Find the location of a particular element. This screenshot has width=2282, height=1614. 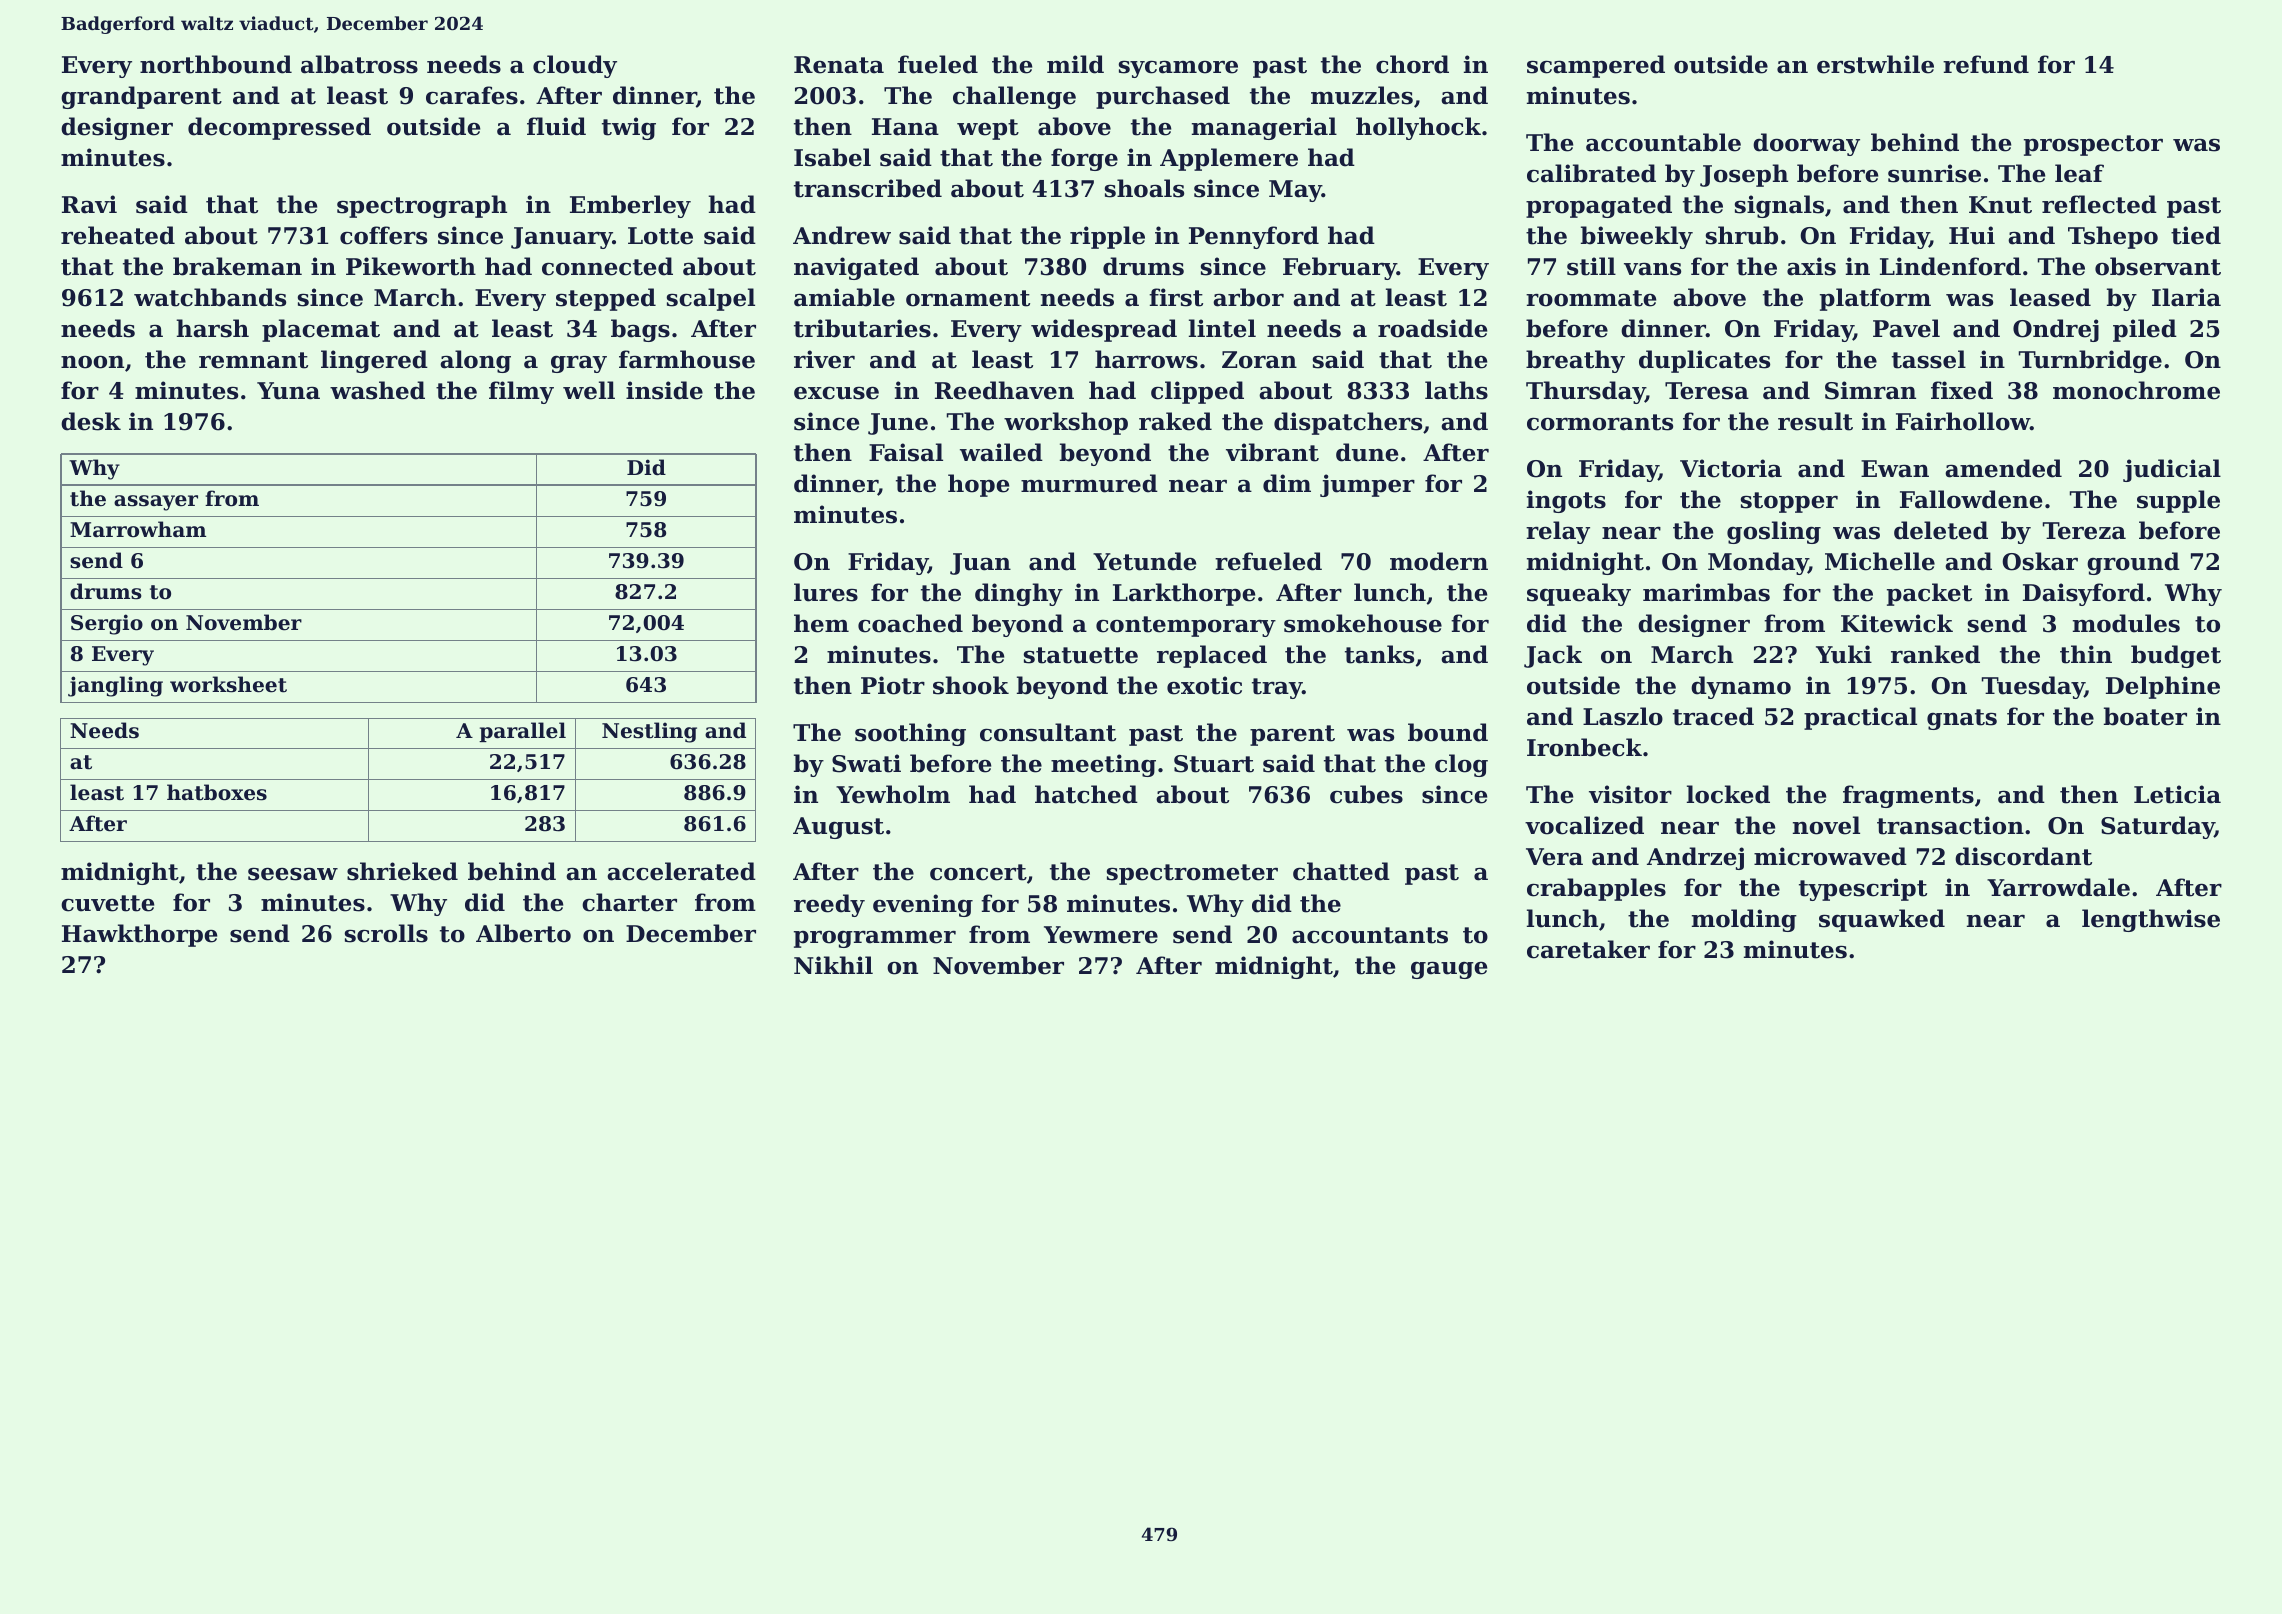

concert is located at coordinates (978, 872).
